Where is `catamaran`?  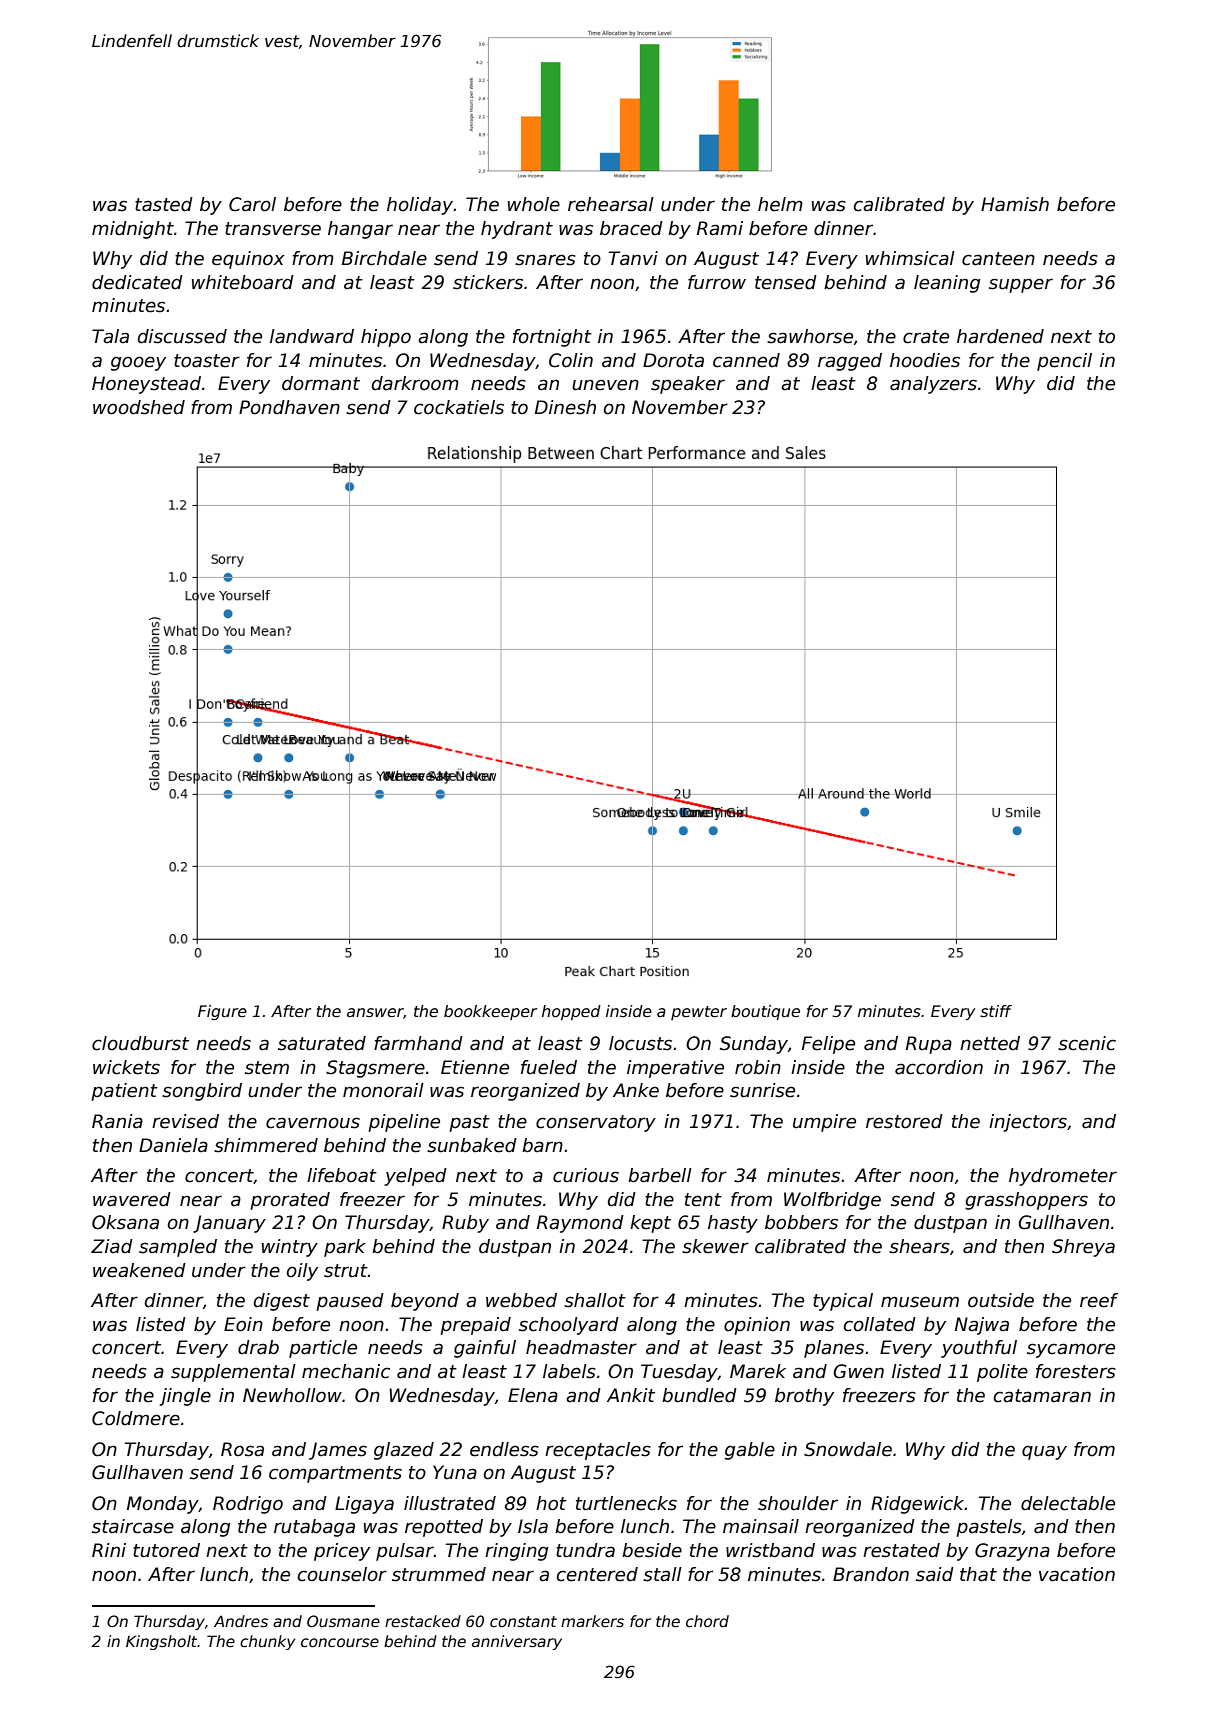
catamaran is located at coordinates (1042, 1396).
